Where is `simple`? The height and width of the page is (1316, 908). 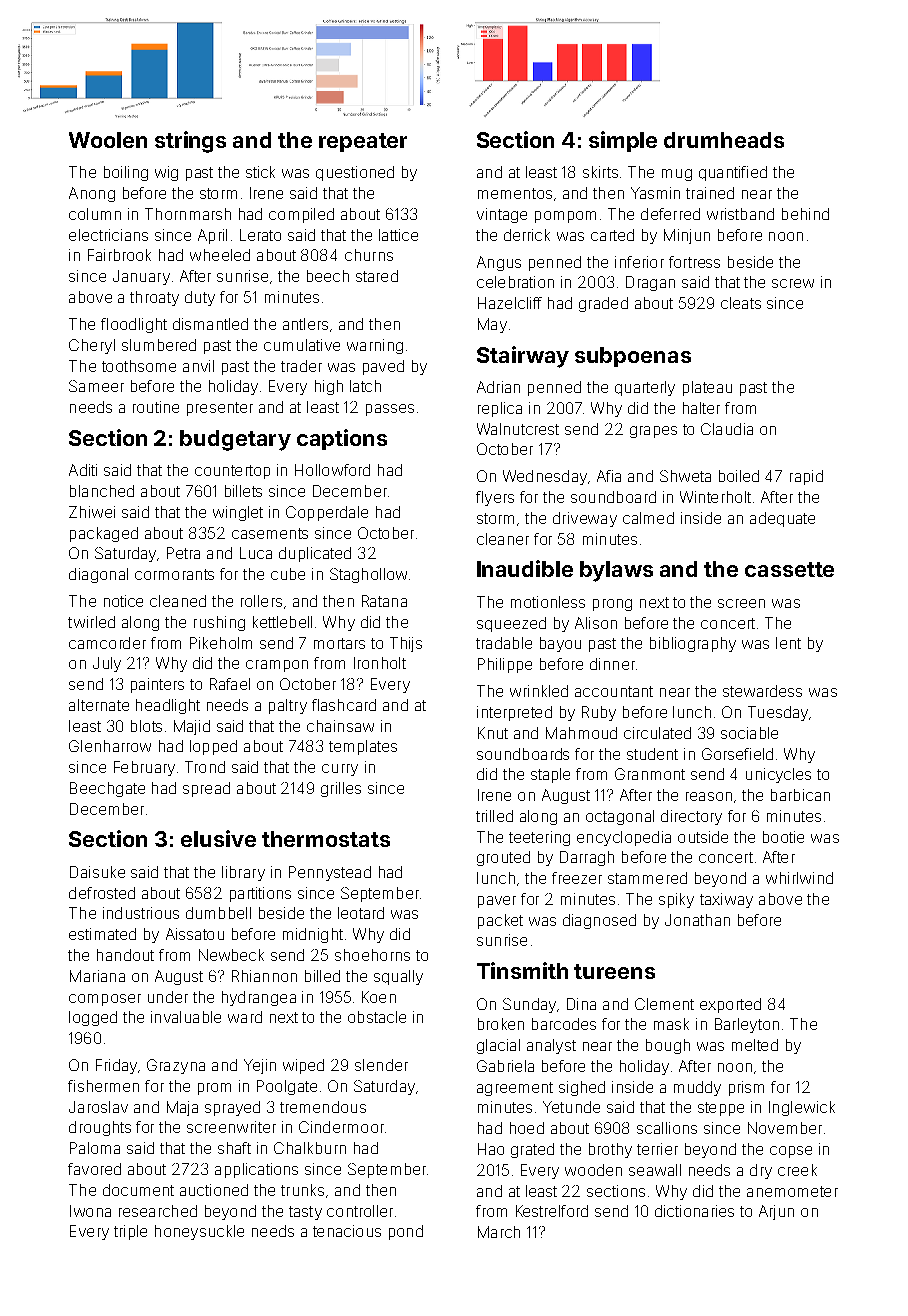 simple is located at coordinates (623, 141).
